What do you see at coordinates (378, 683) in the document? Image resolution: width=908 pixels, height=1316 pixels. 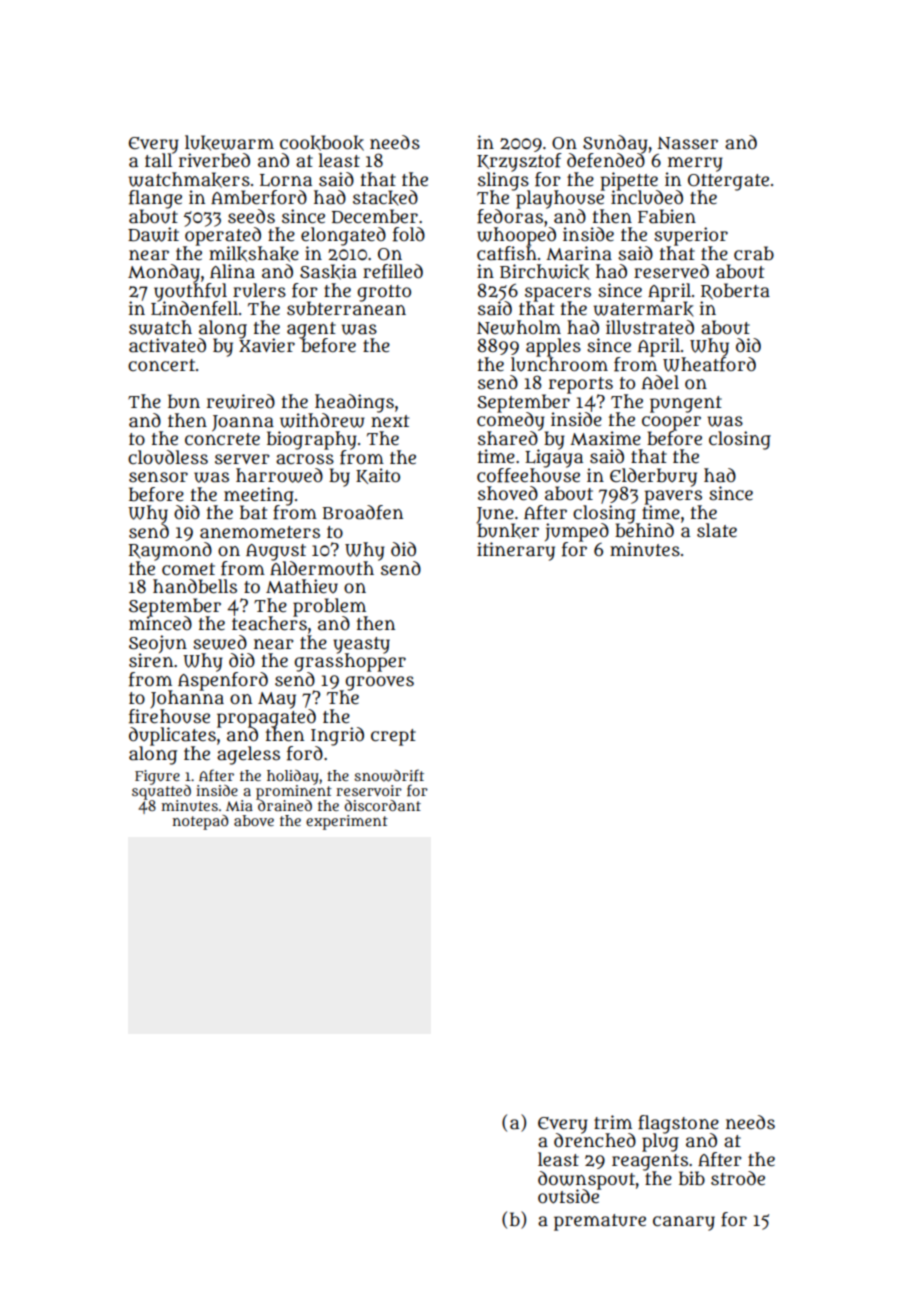 I see `grooves` at bounding box center [378, 683].
